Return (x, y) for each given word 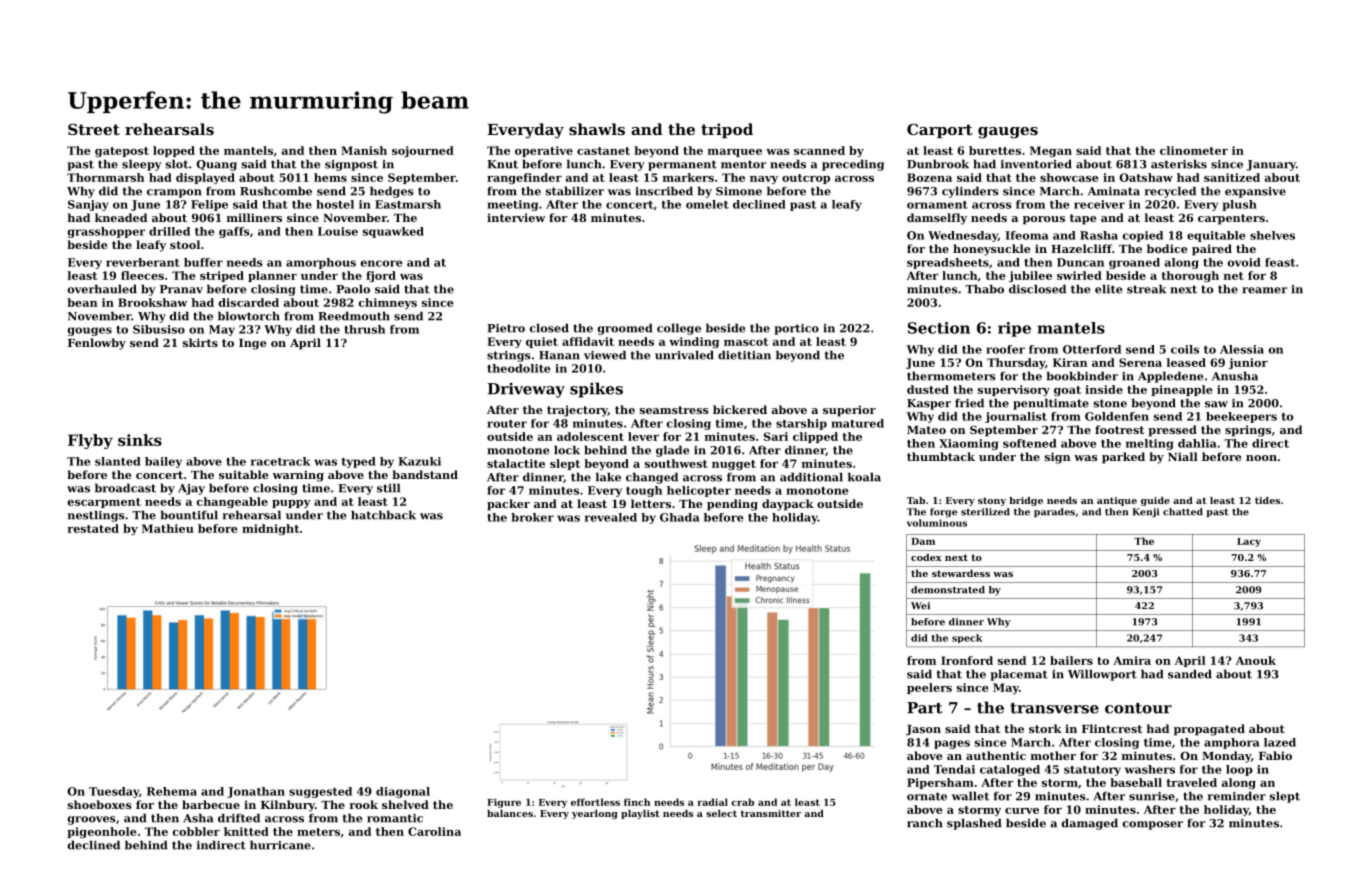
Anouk (1256, 660)
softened (1030, 443)
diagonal (403, 792)
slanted (118, 461)
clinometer (1194, 150)
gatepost (122, 152)
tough (644, 491)
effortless (595, 802)
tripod (727, 130)
